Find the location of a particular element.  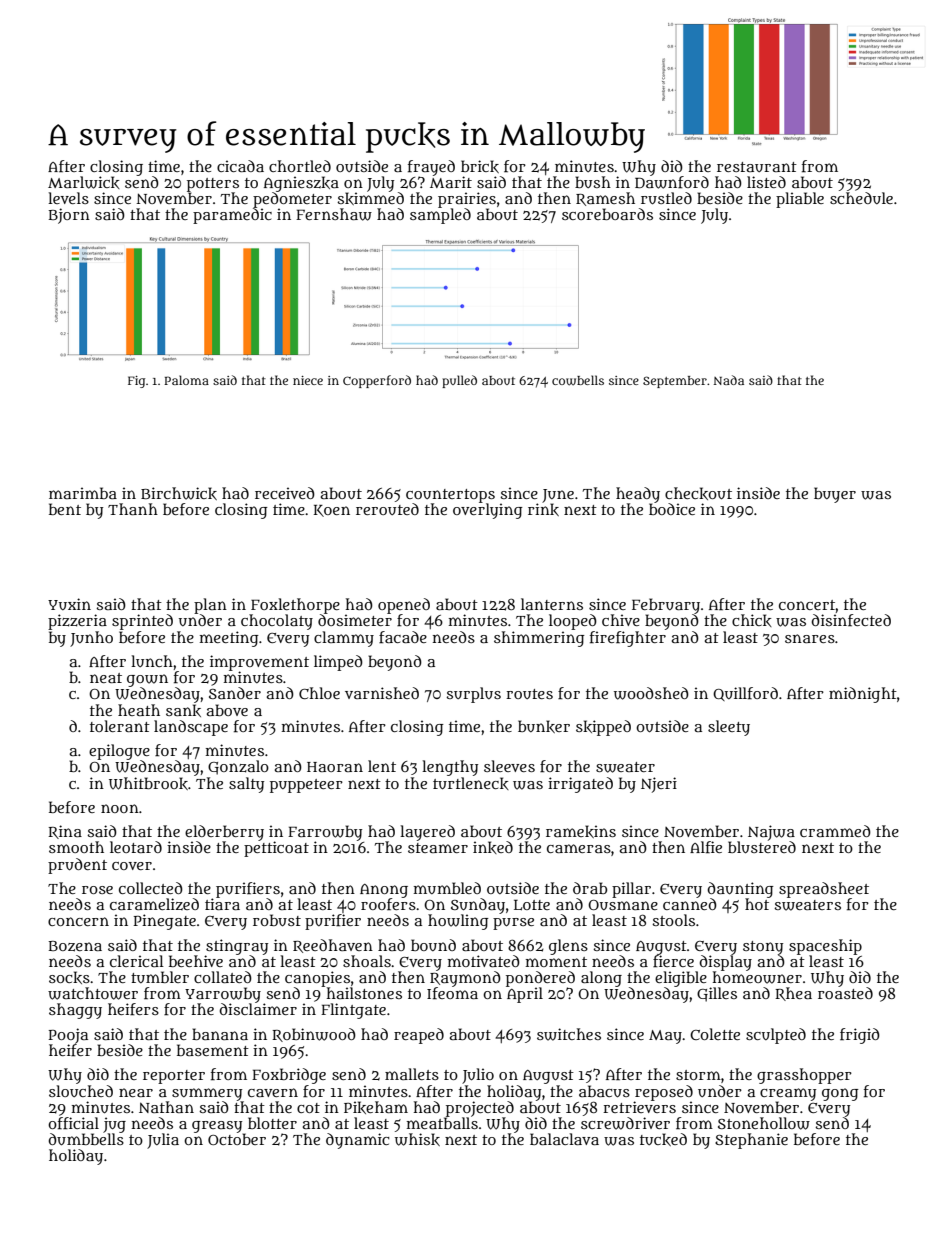

buyer is located at coordinates (835, 495).
